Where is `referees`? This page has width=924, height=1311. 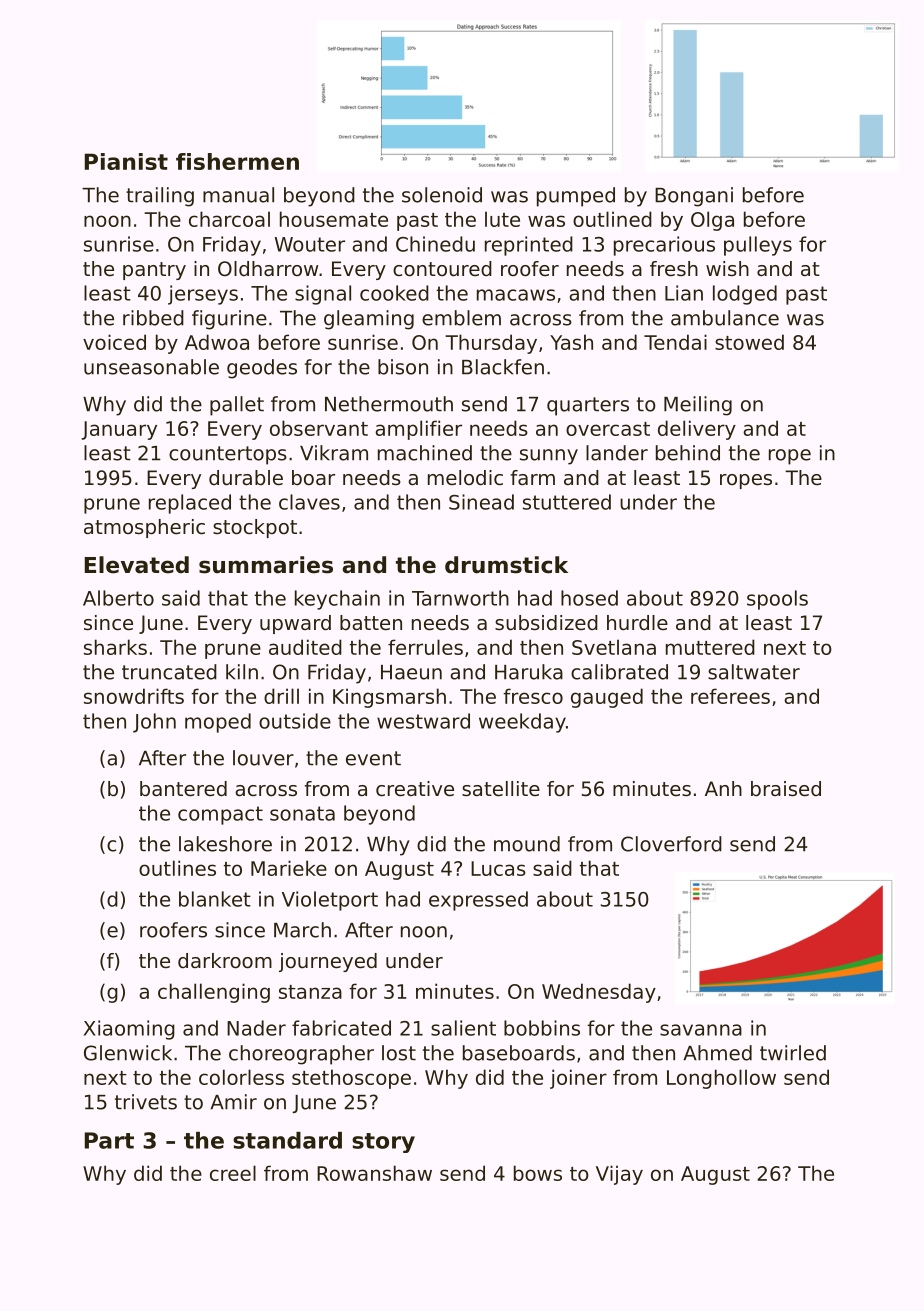
referees is located at coordinates (730, 696).
